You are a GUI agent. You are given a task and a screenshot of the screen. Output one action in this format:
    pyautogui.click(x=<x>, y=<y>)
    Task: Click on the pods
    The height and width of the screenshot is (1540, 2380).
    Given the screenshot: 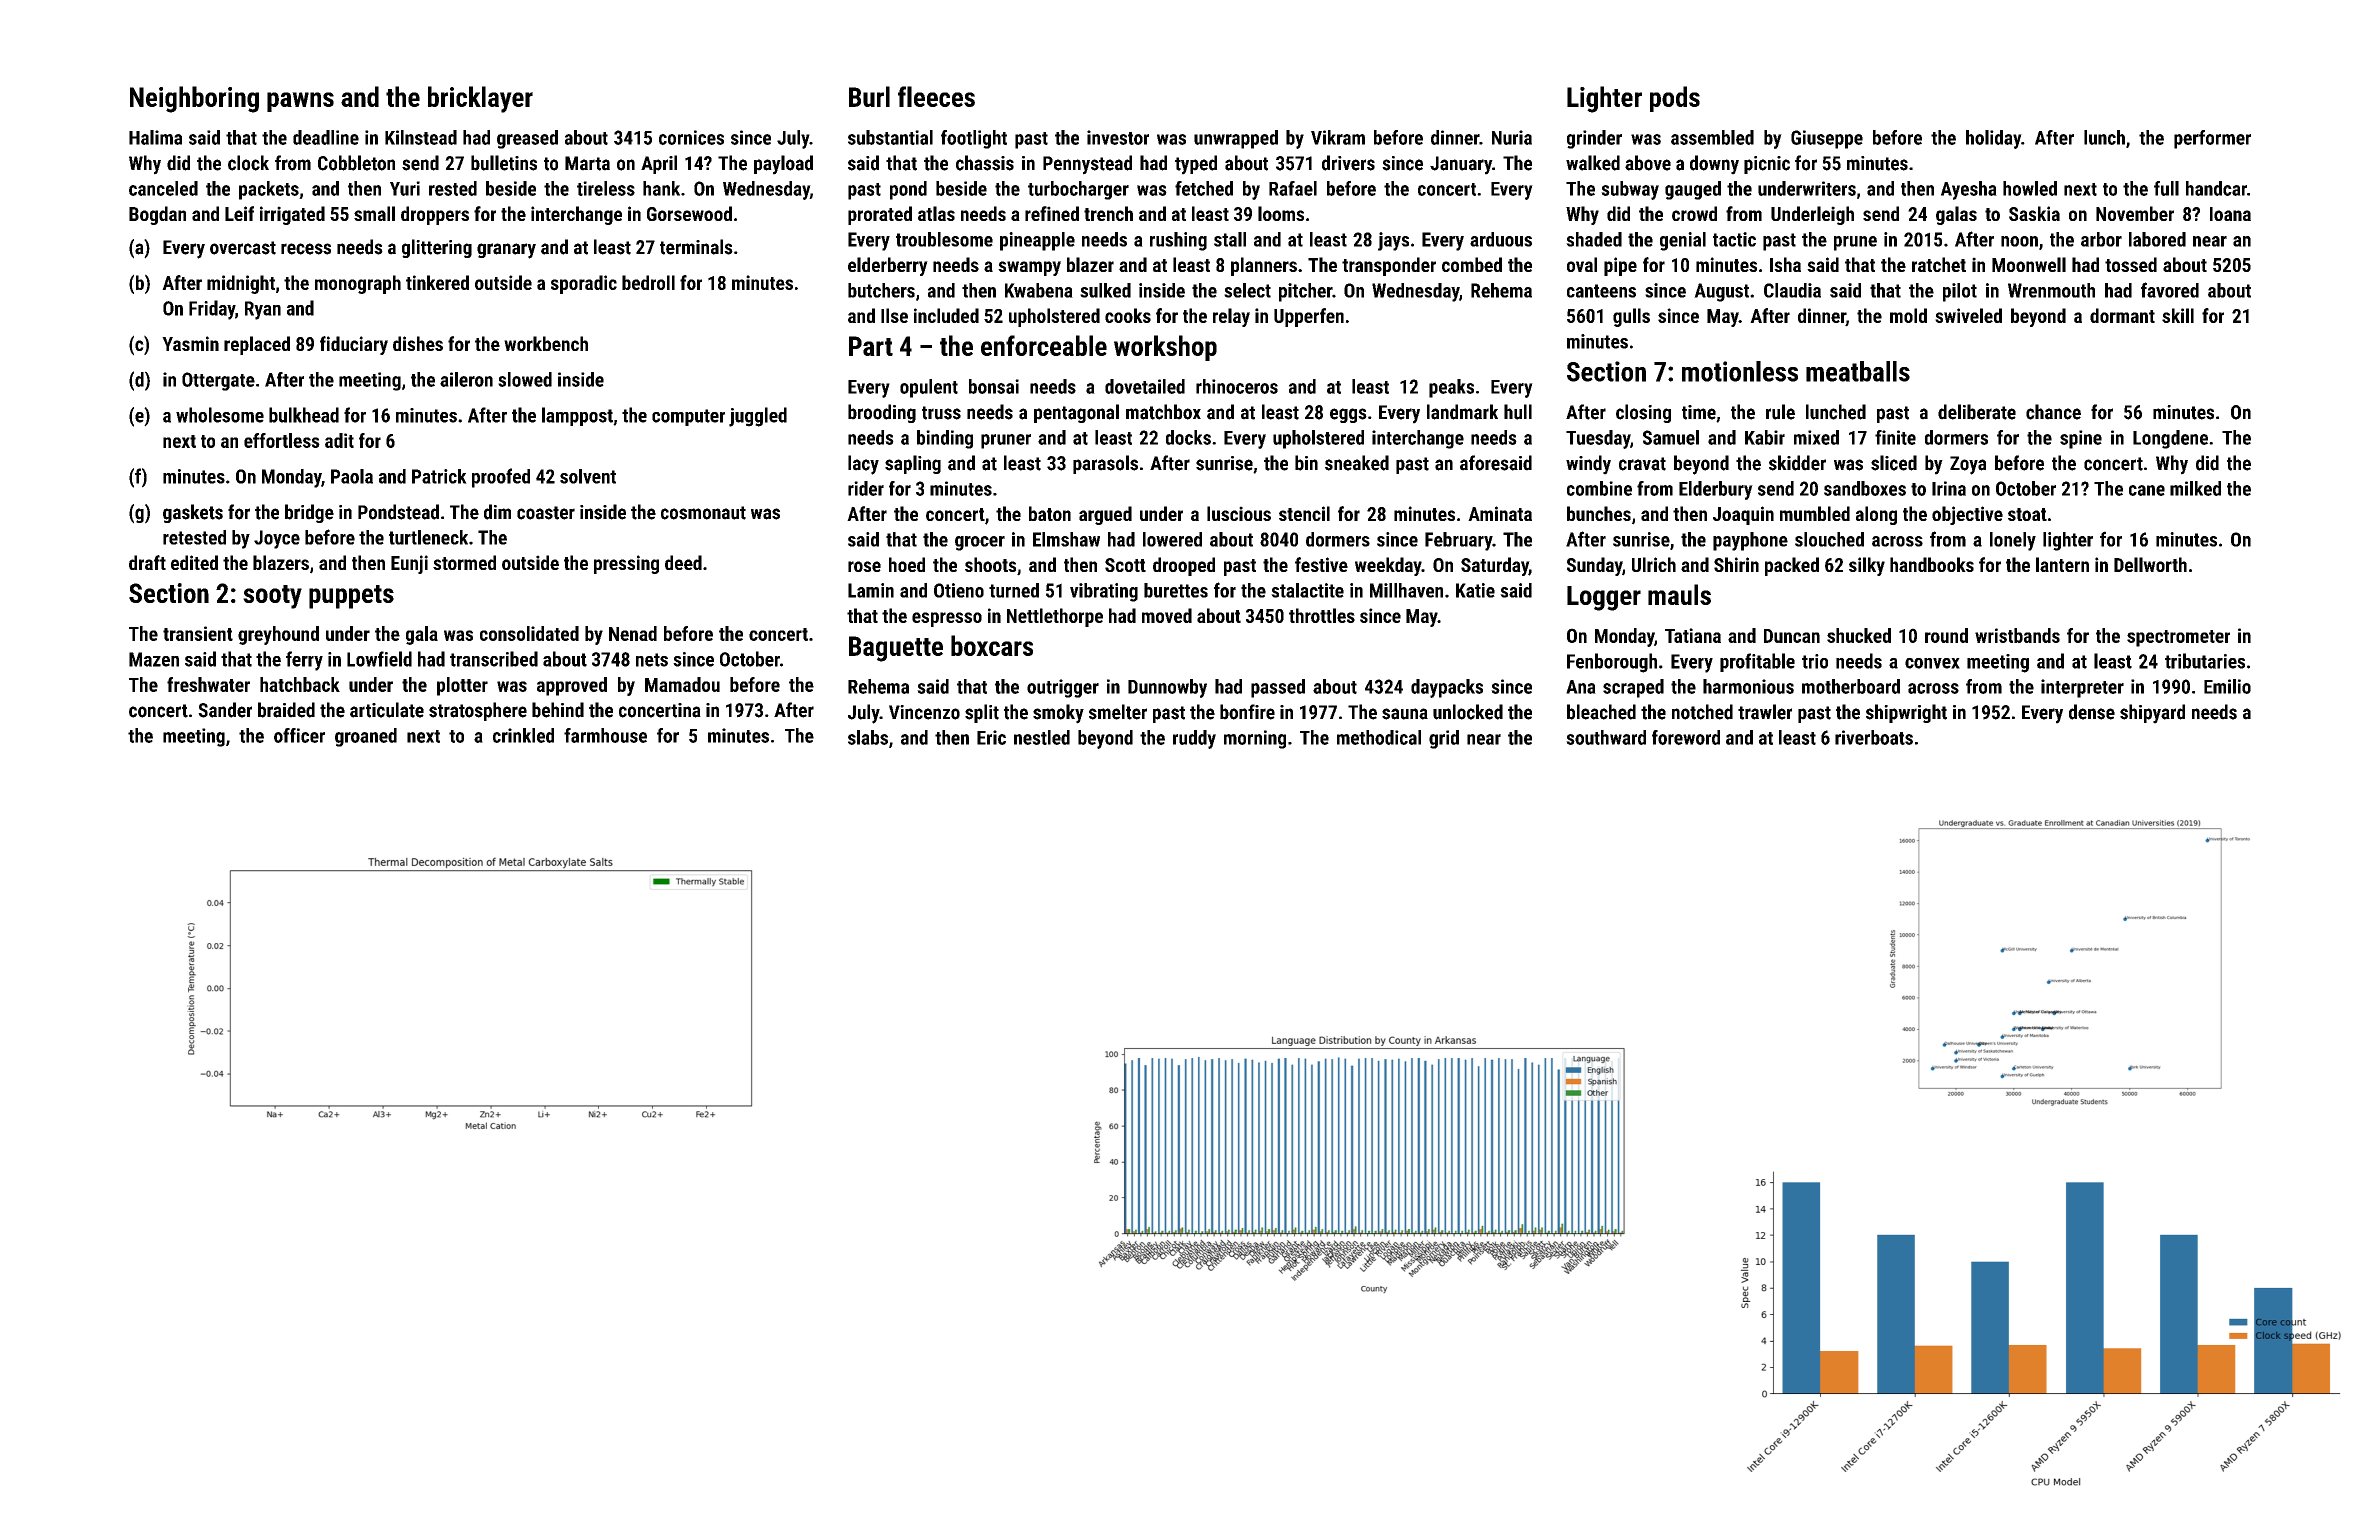 What is the action you would take?
    pyautogui.click(x=1675, y=99)
